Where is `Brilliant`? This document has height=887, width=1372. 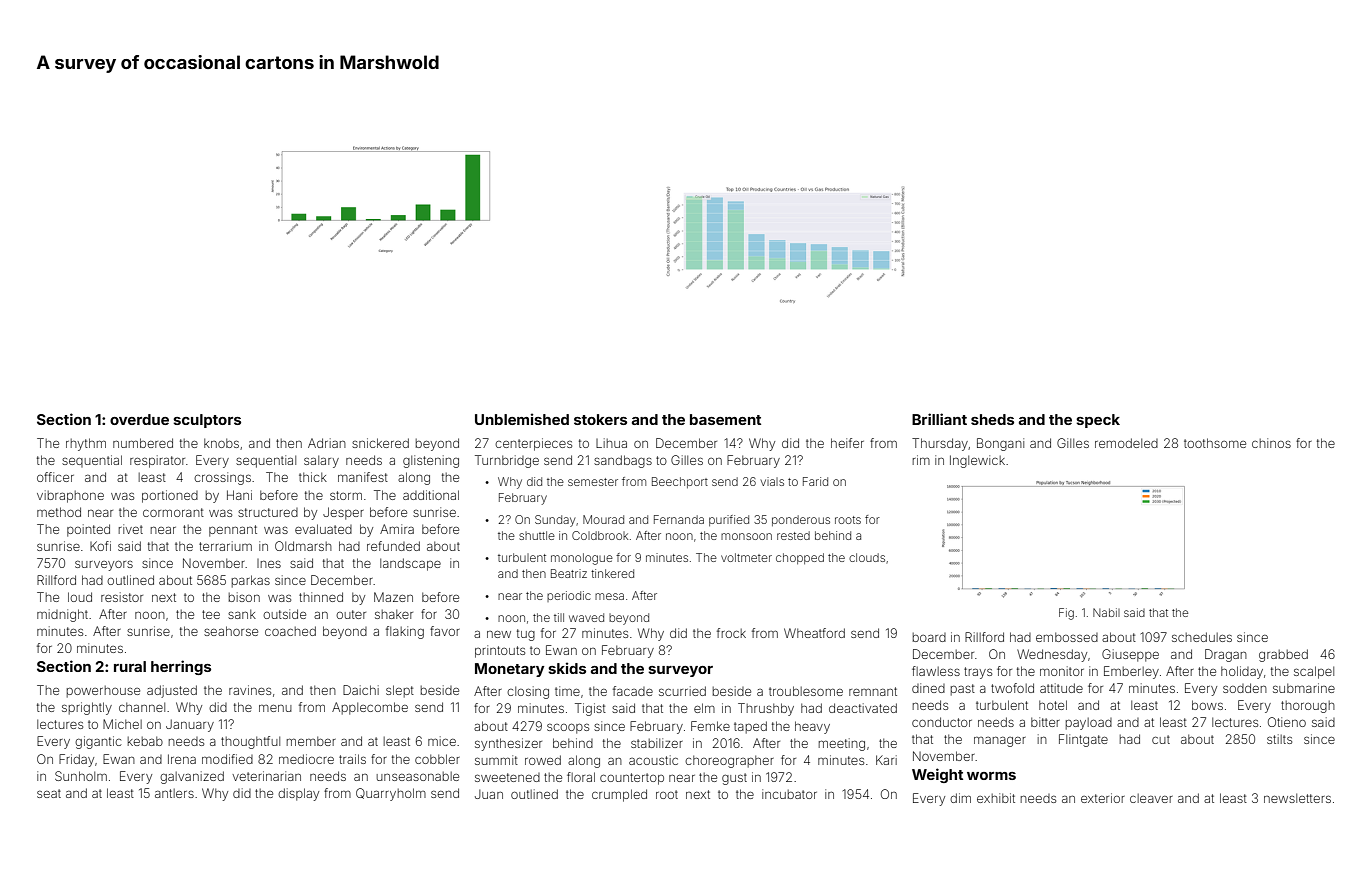
Brilliant is located at coordinates (939, 419).
